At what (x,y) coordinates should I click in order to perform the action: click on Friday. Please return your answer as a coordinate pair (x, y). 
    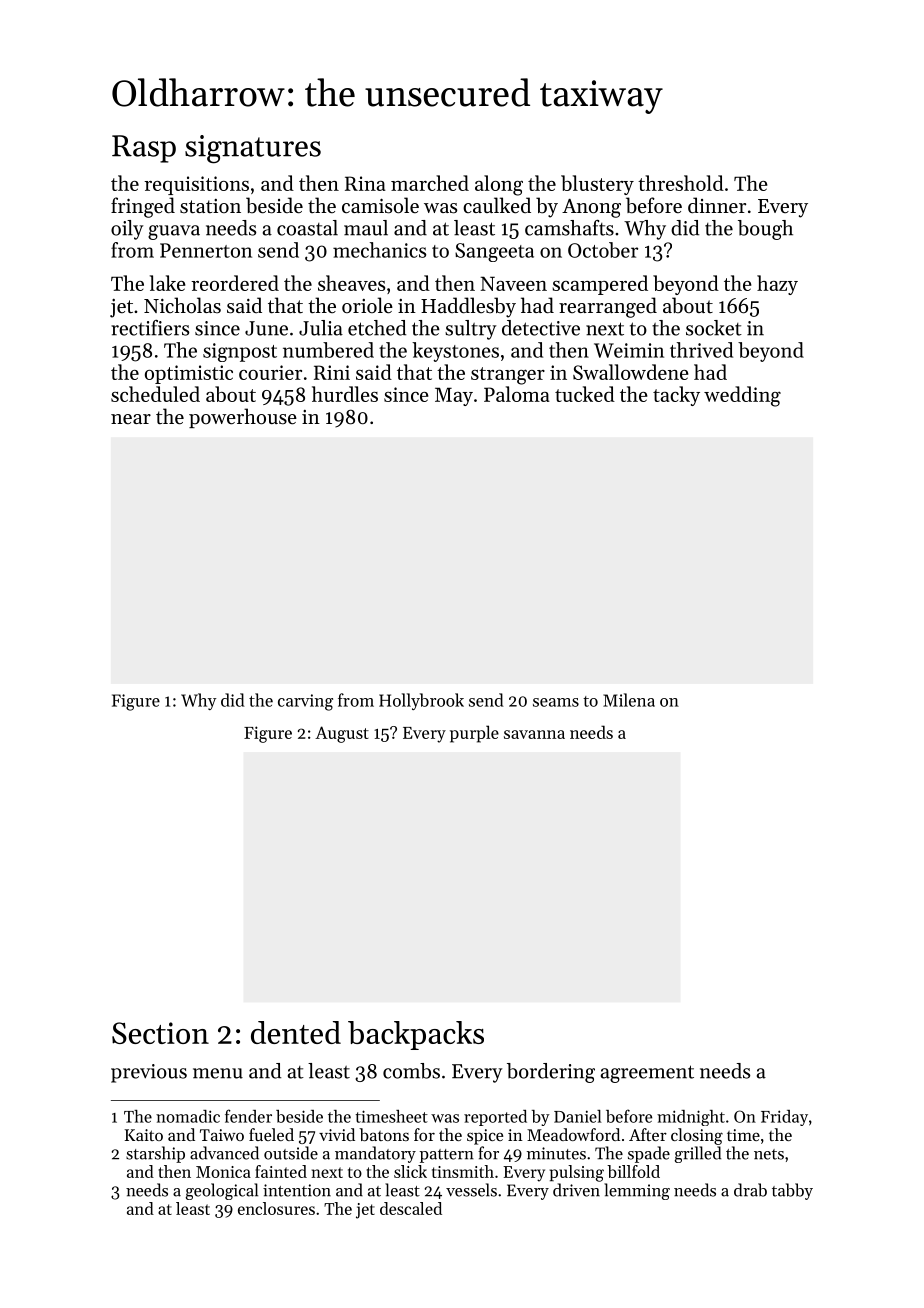
    Looking at the image, I should click on (784, 1118).
